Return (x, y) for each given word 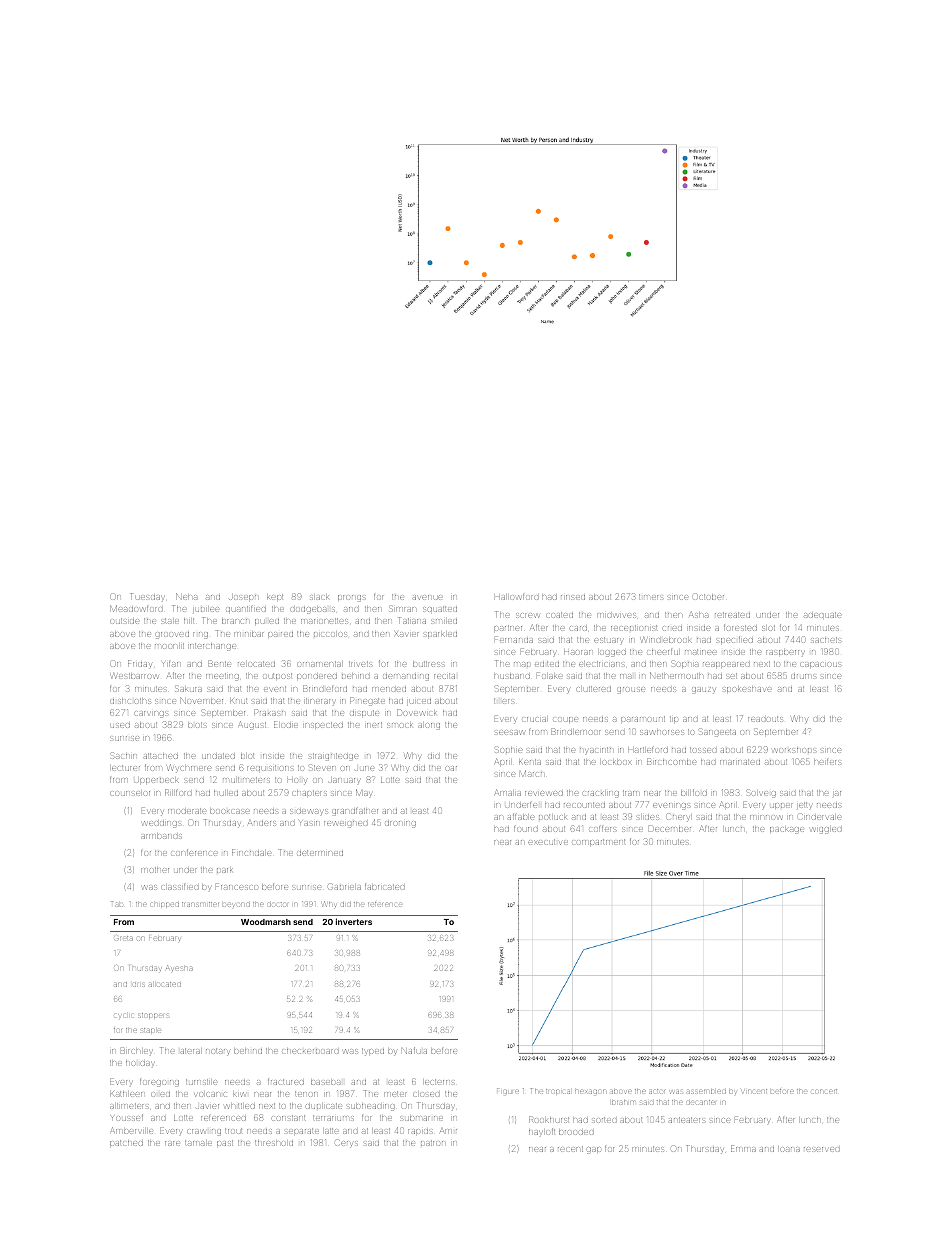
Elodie (286, 724)
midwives (616, 615)
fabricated (385, 886)
